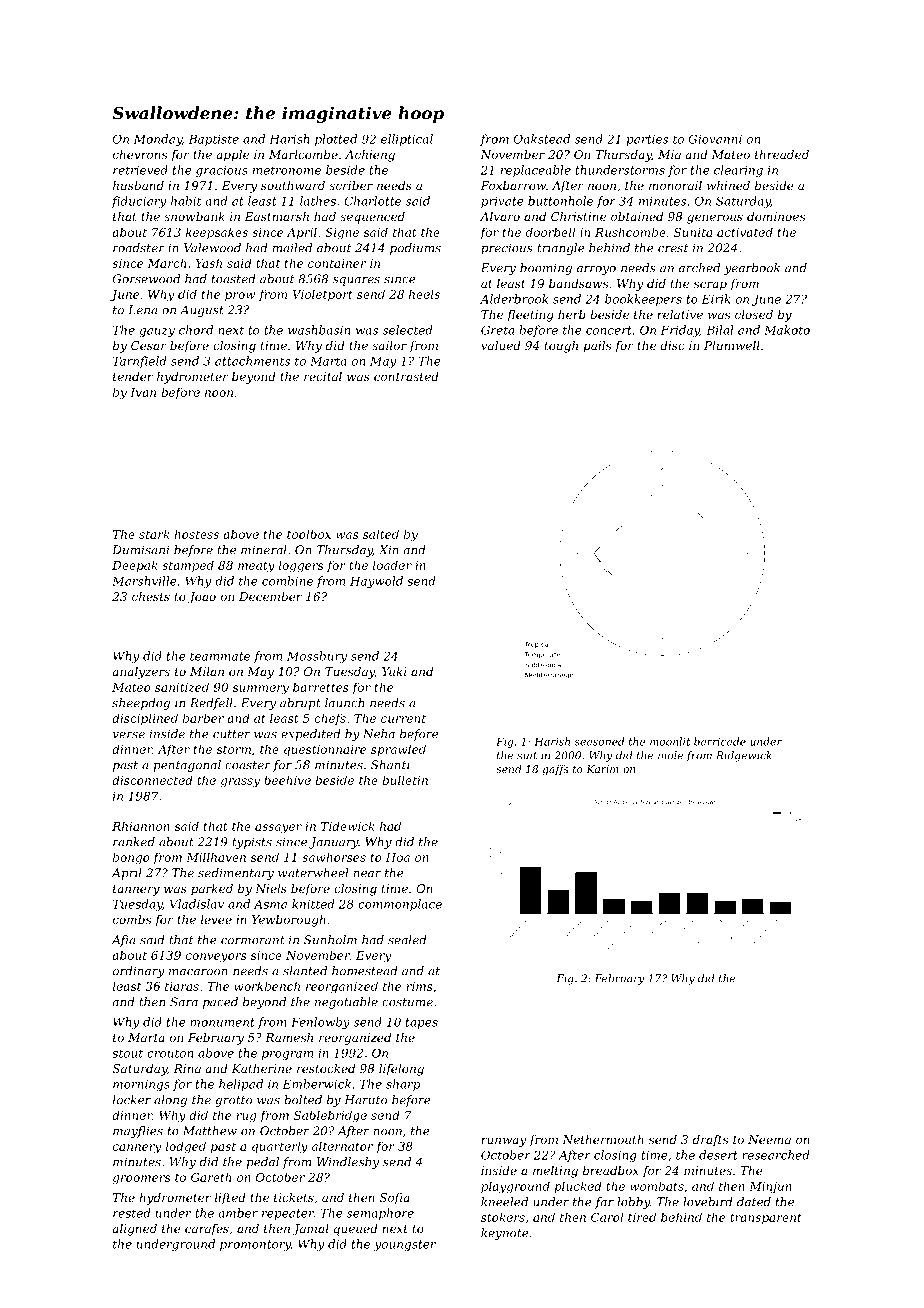 The width and height of the image is (924, 1308). I want to click on toolbox, so click(309, 534).
